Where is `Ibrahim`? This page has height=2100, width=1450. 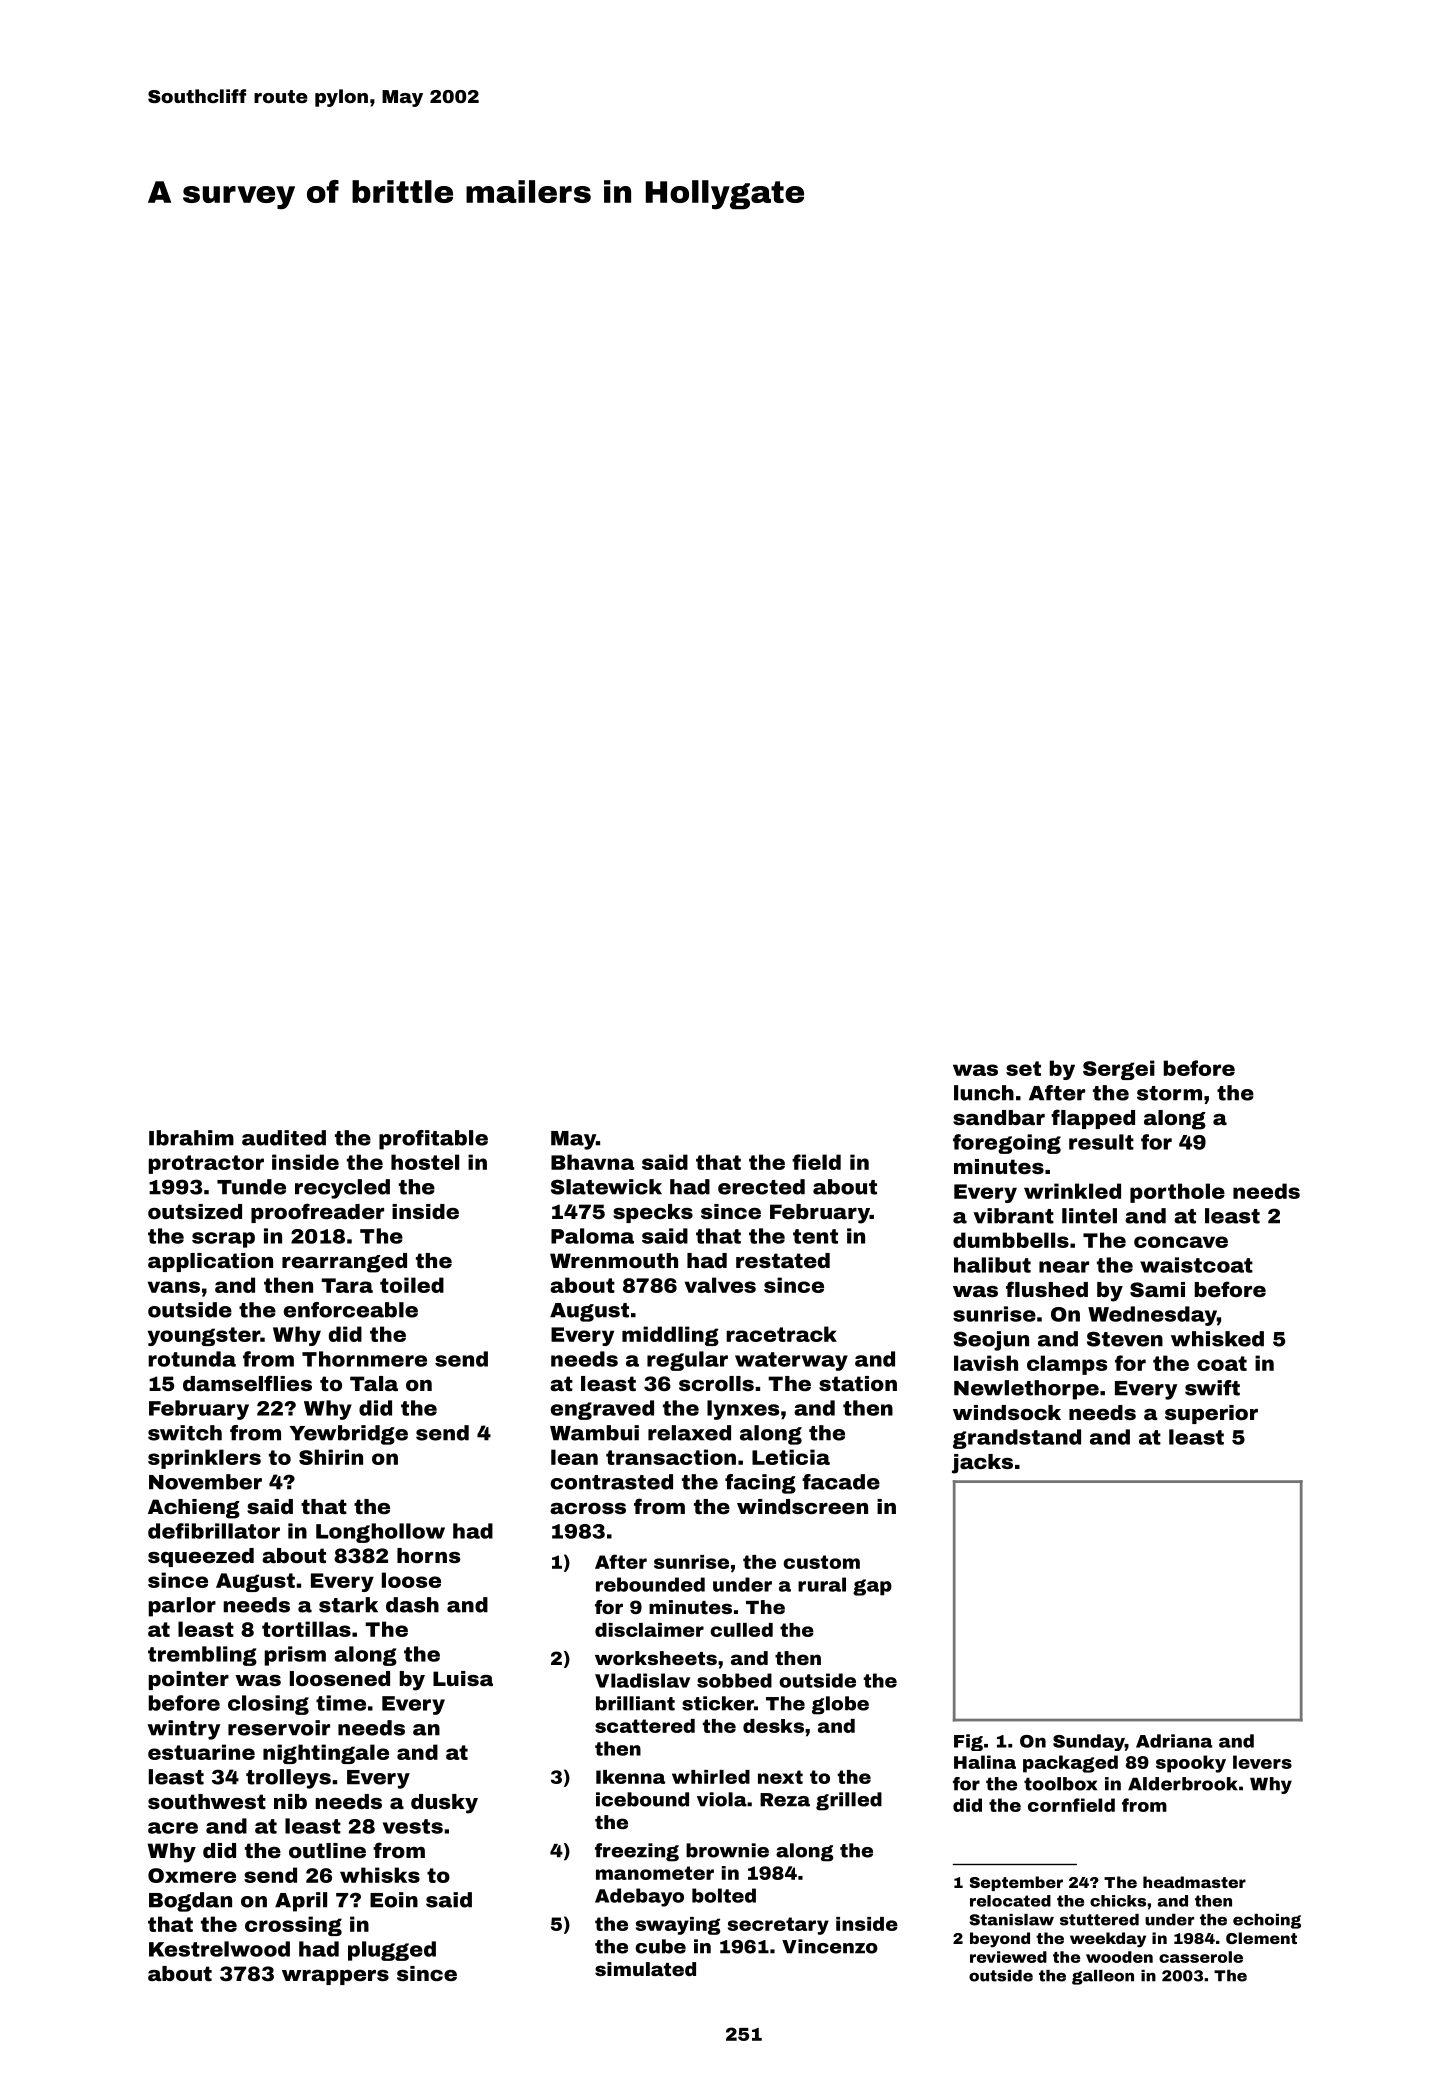
Ibrahim is located at coordinates (191, 1138).
